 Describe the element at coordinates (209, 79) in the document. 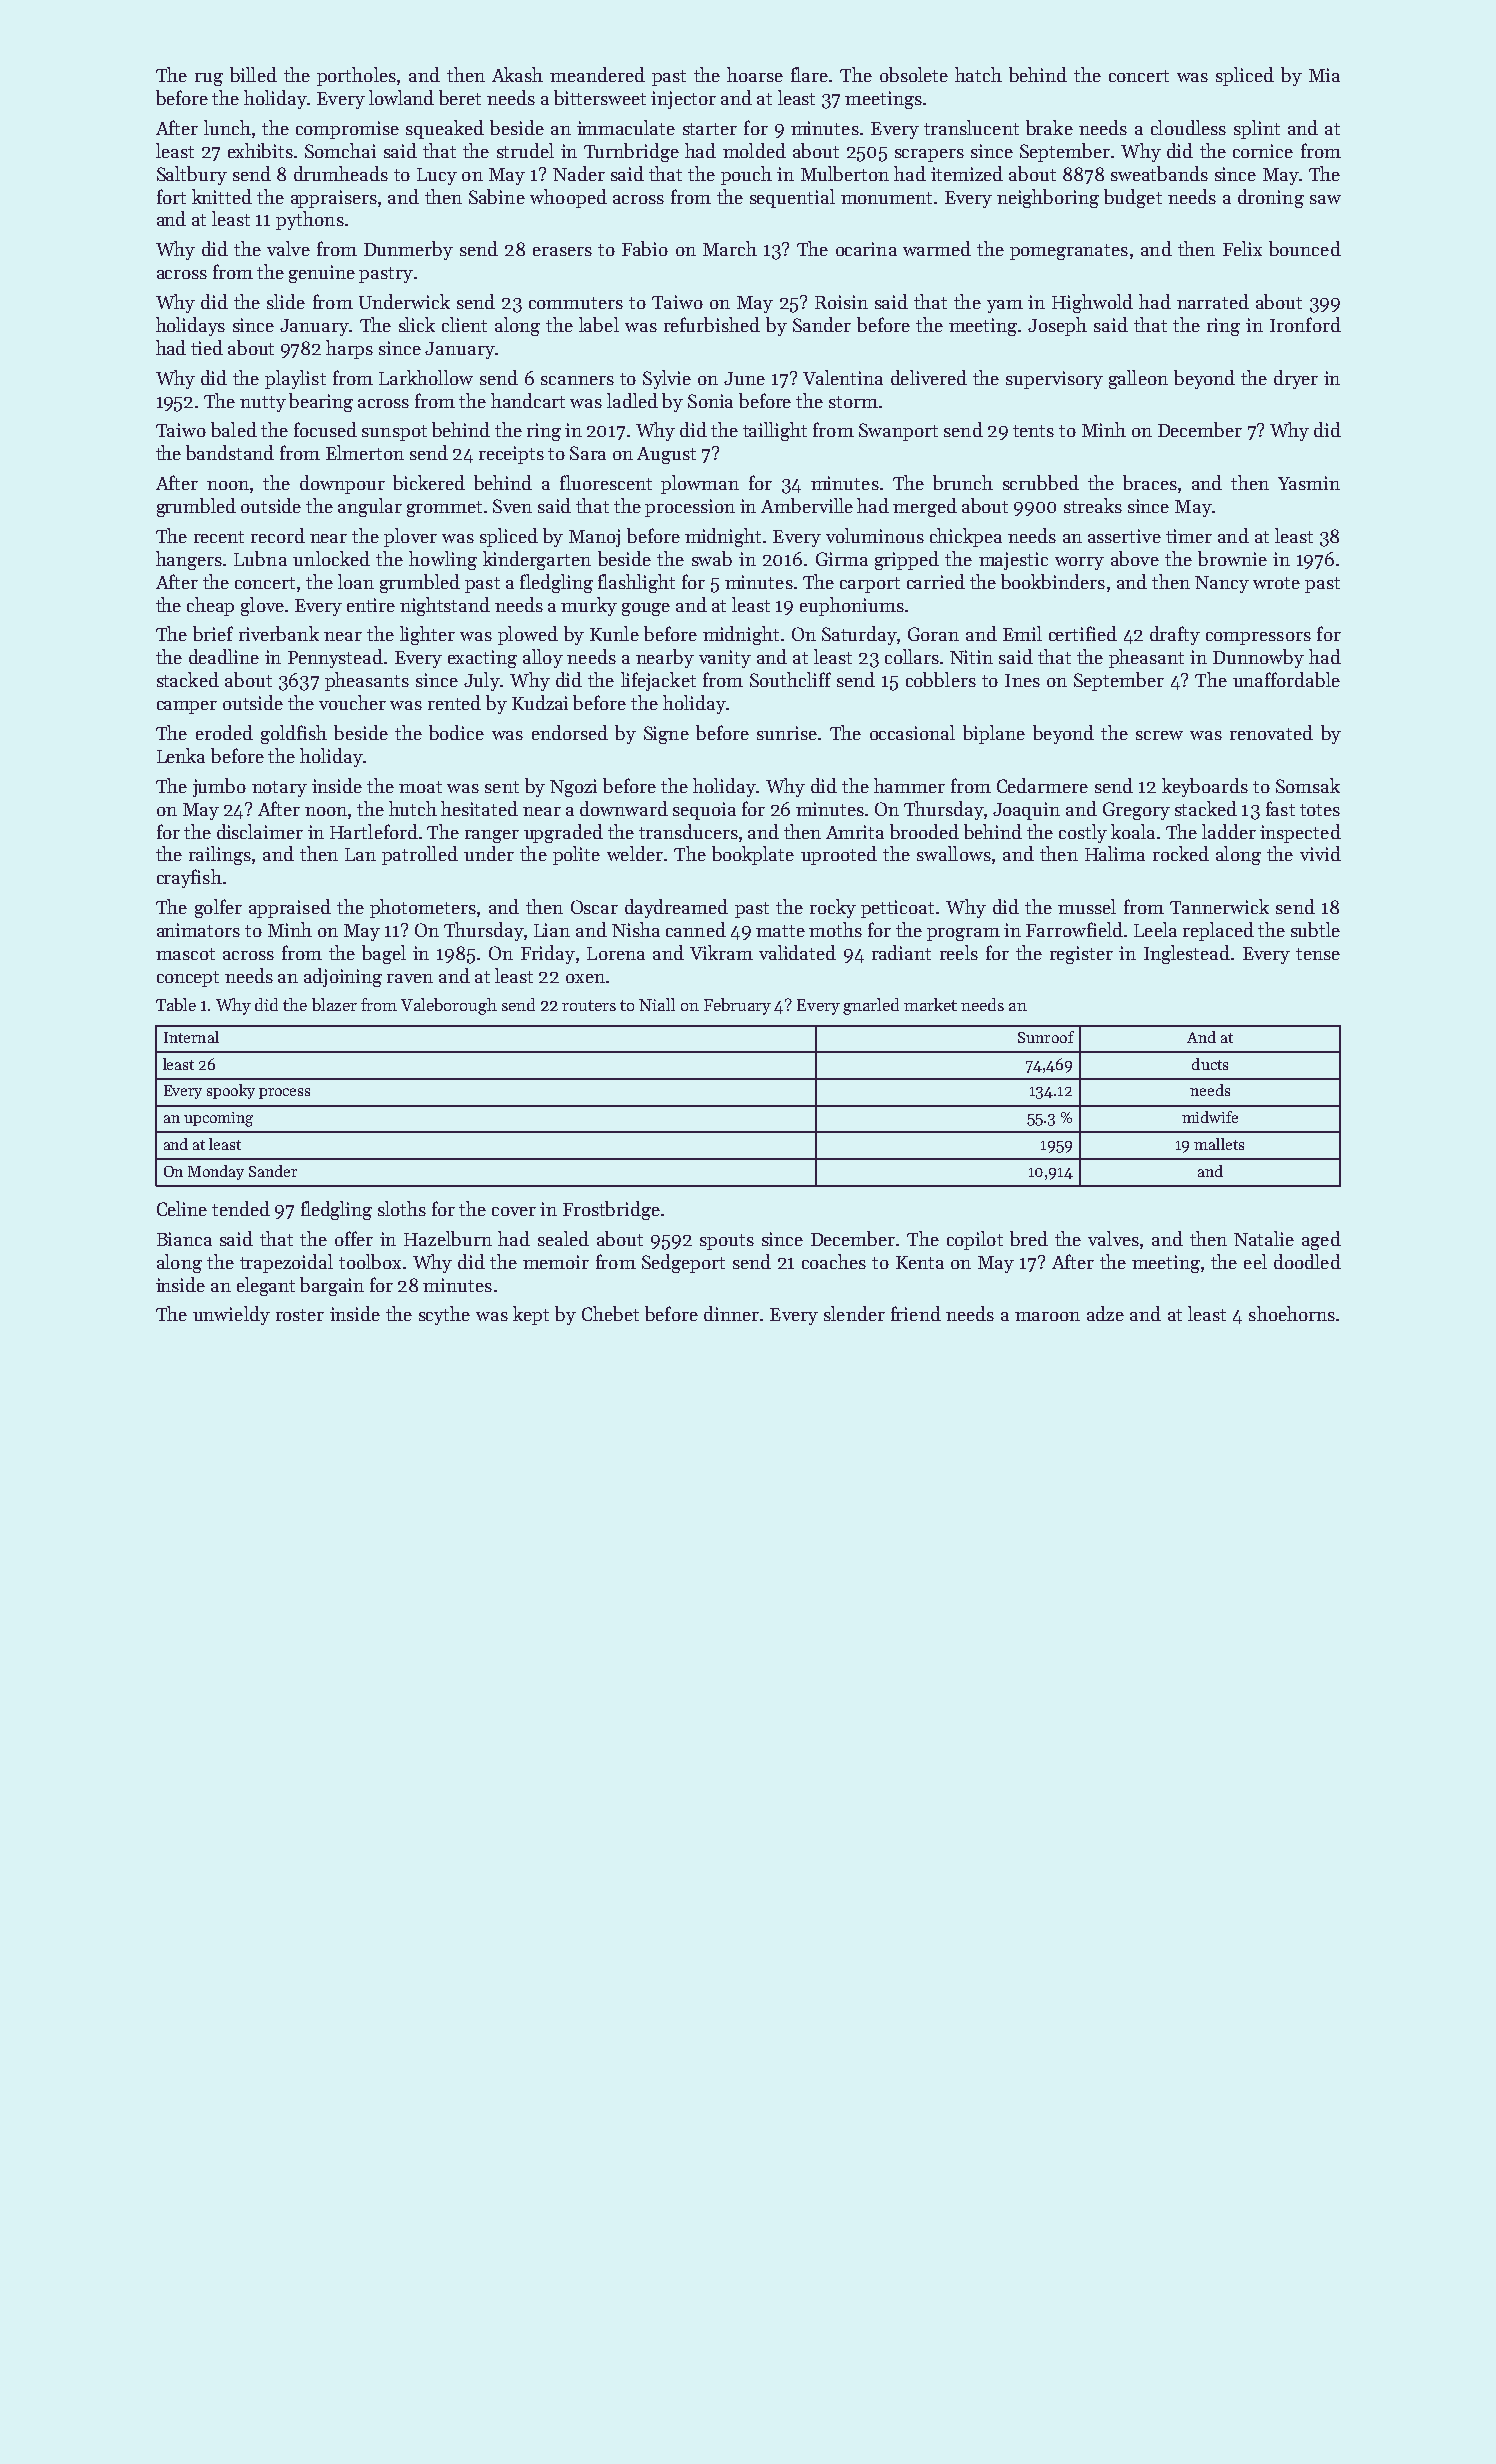

I see `rug` at that location.
